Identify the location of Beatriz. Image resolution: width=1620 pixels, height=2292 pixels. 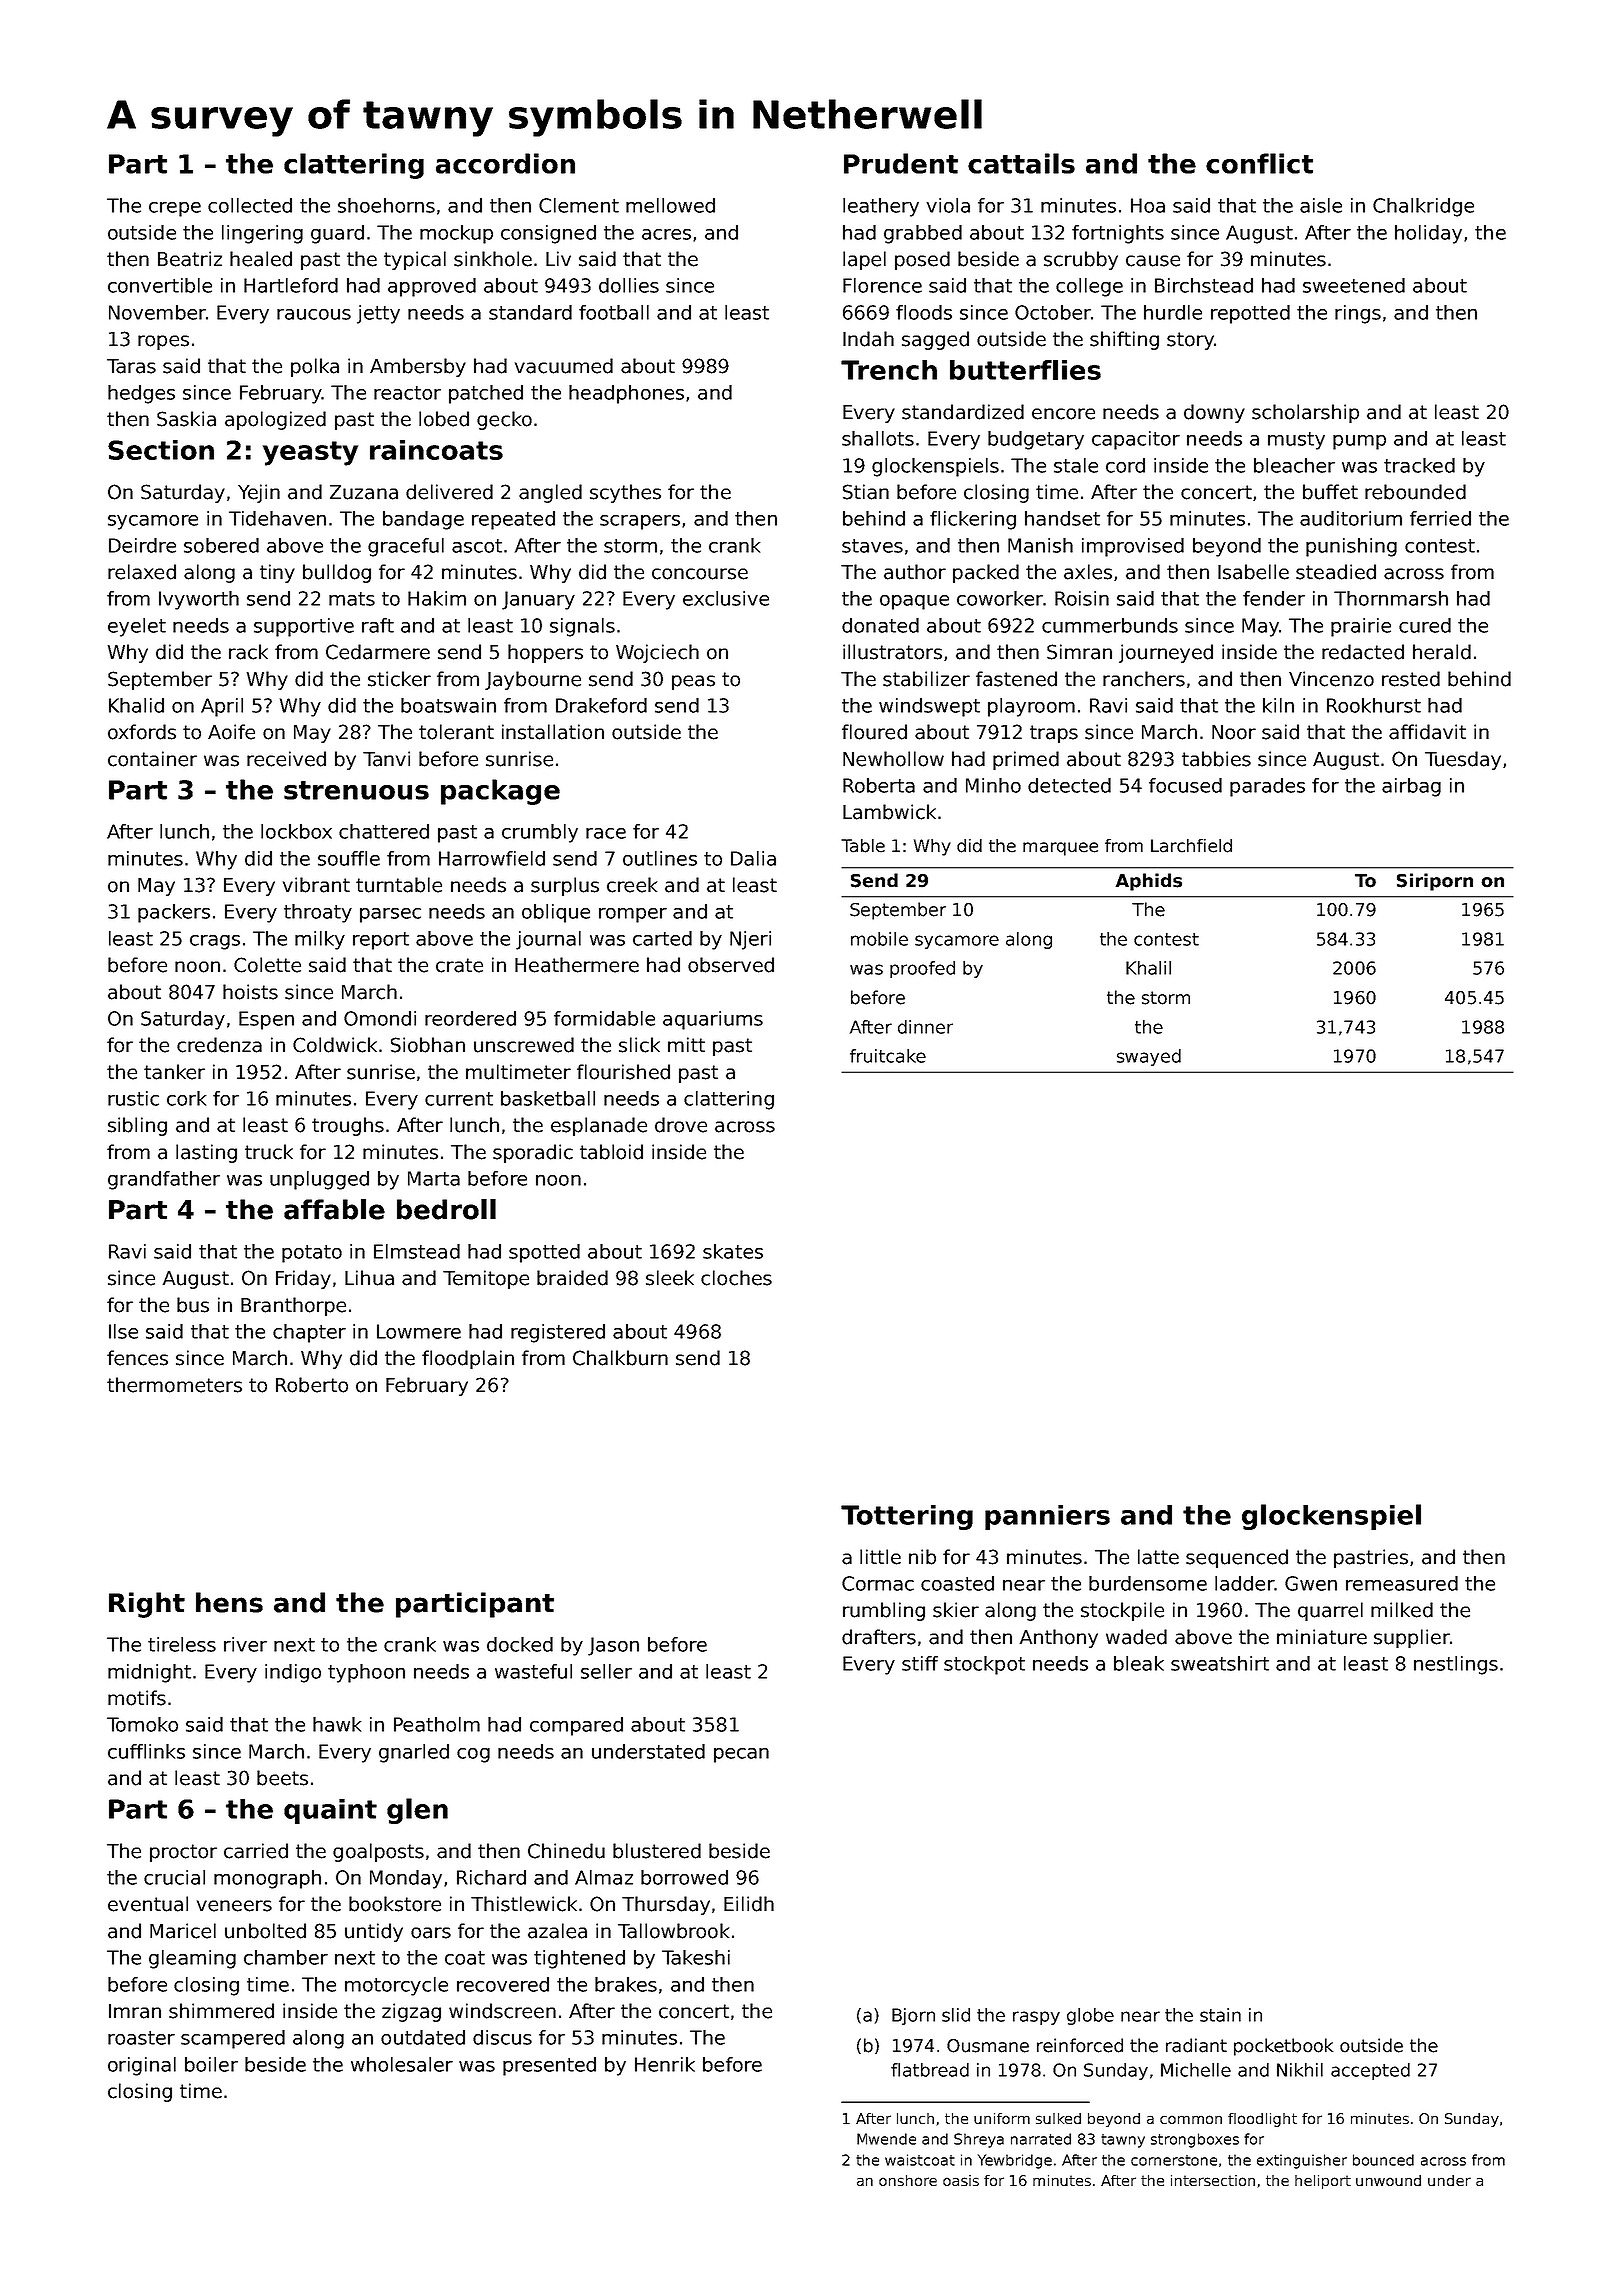
(190, 259).
